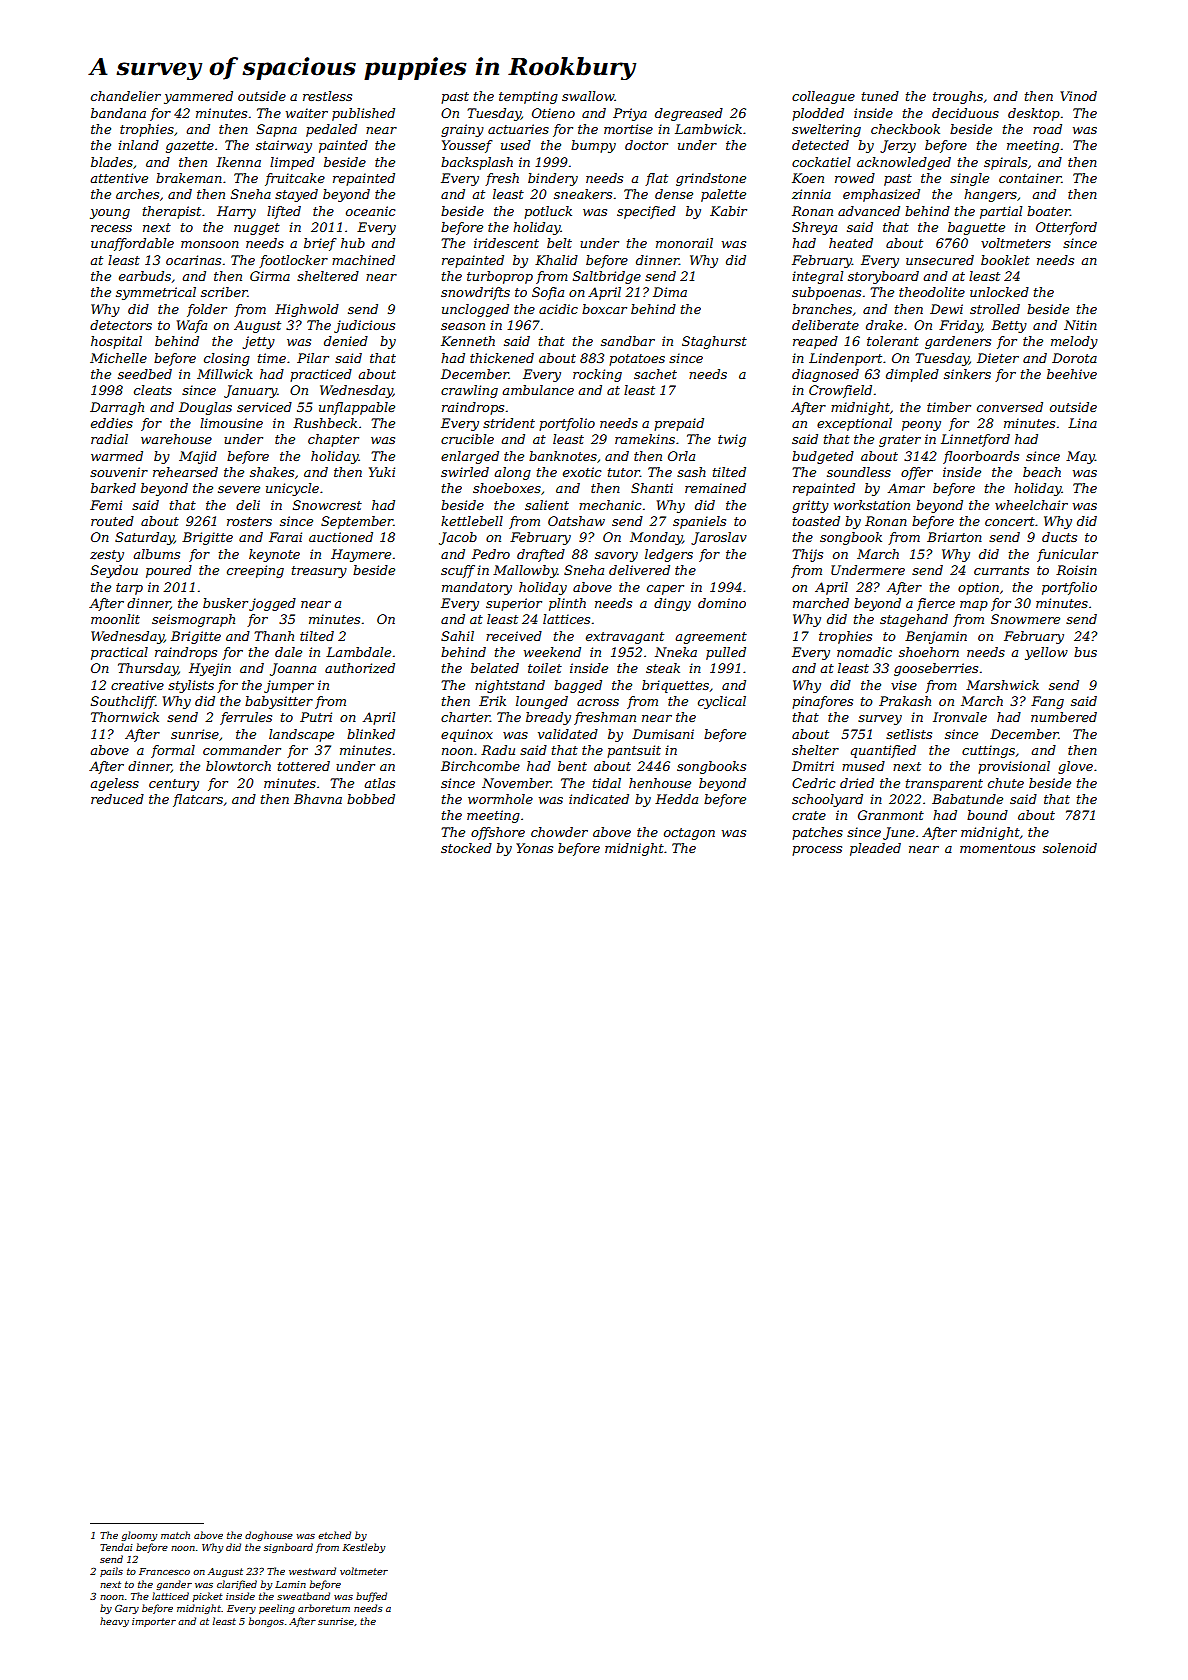 The image size is (1188, 1680). What do you see at coordinates (958, 97) in the page?
I see `troughs` at bounding box center [958, 97].
